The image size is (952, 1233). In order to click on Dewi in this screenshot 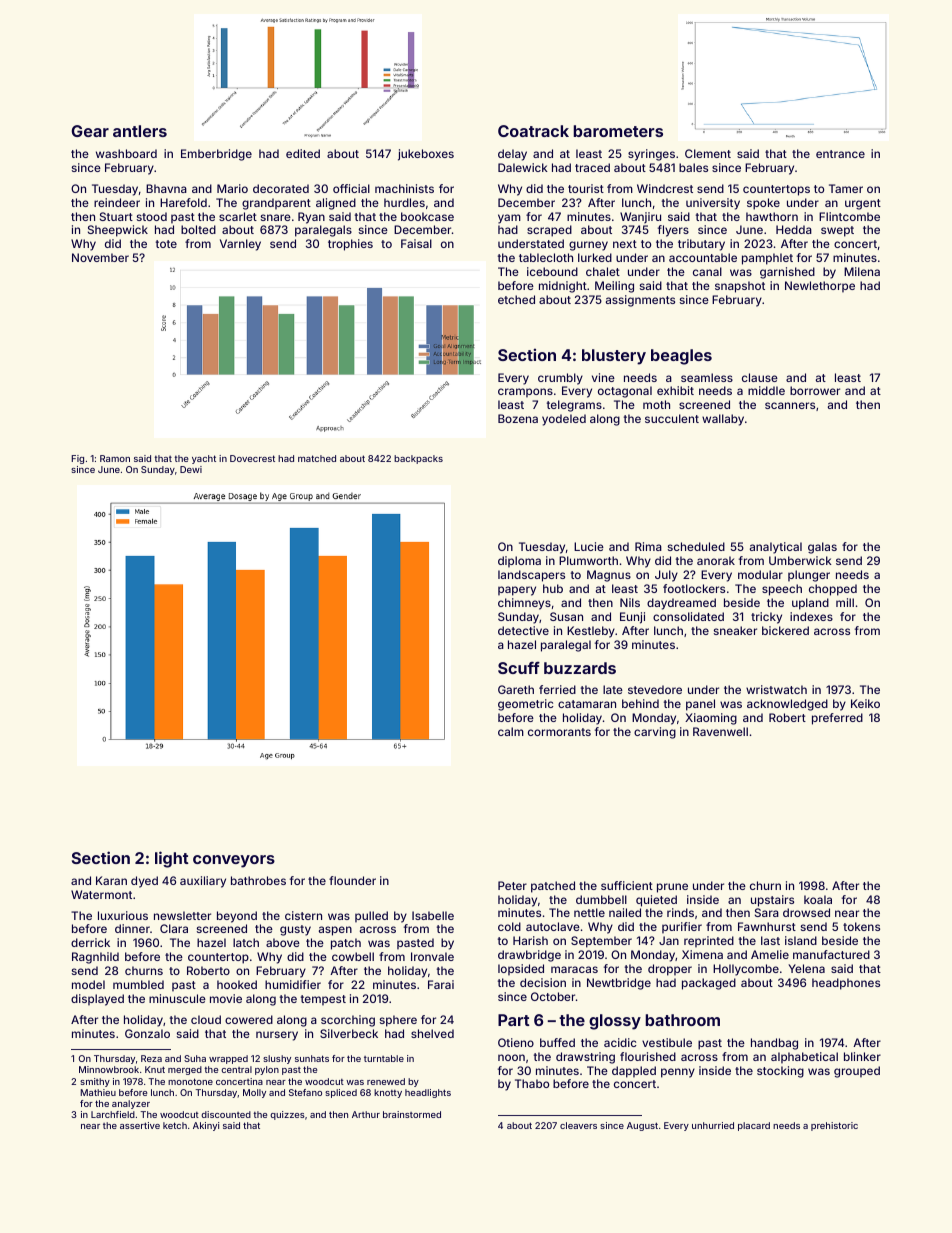, I will do `click(191, 469)`.
